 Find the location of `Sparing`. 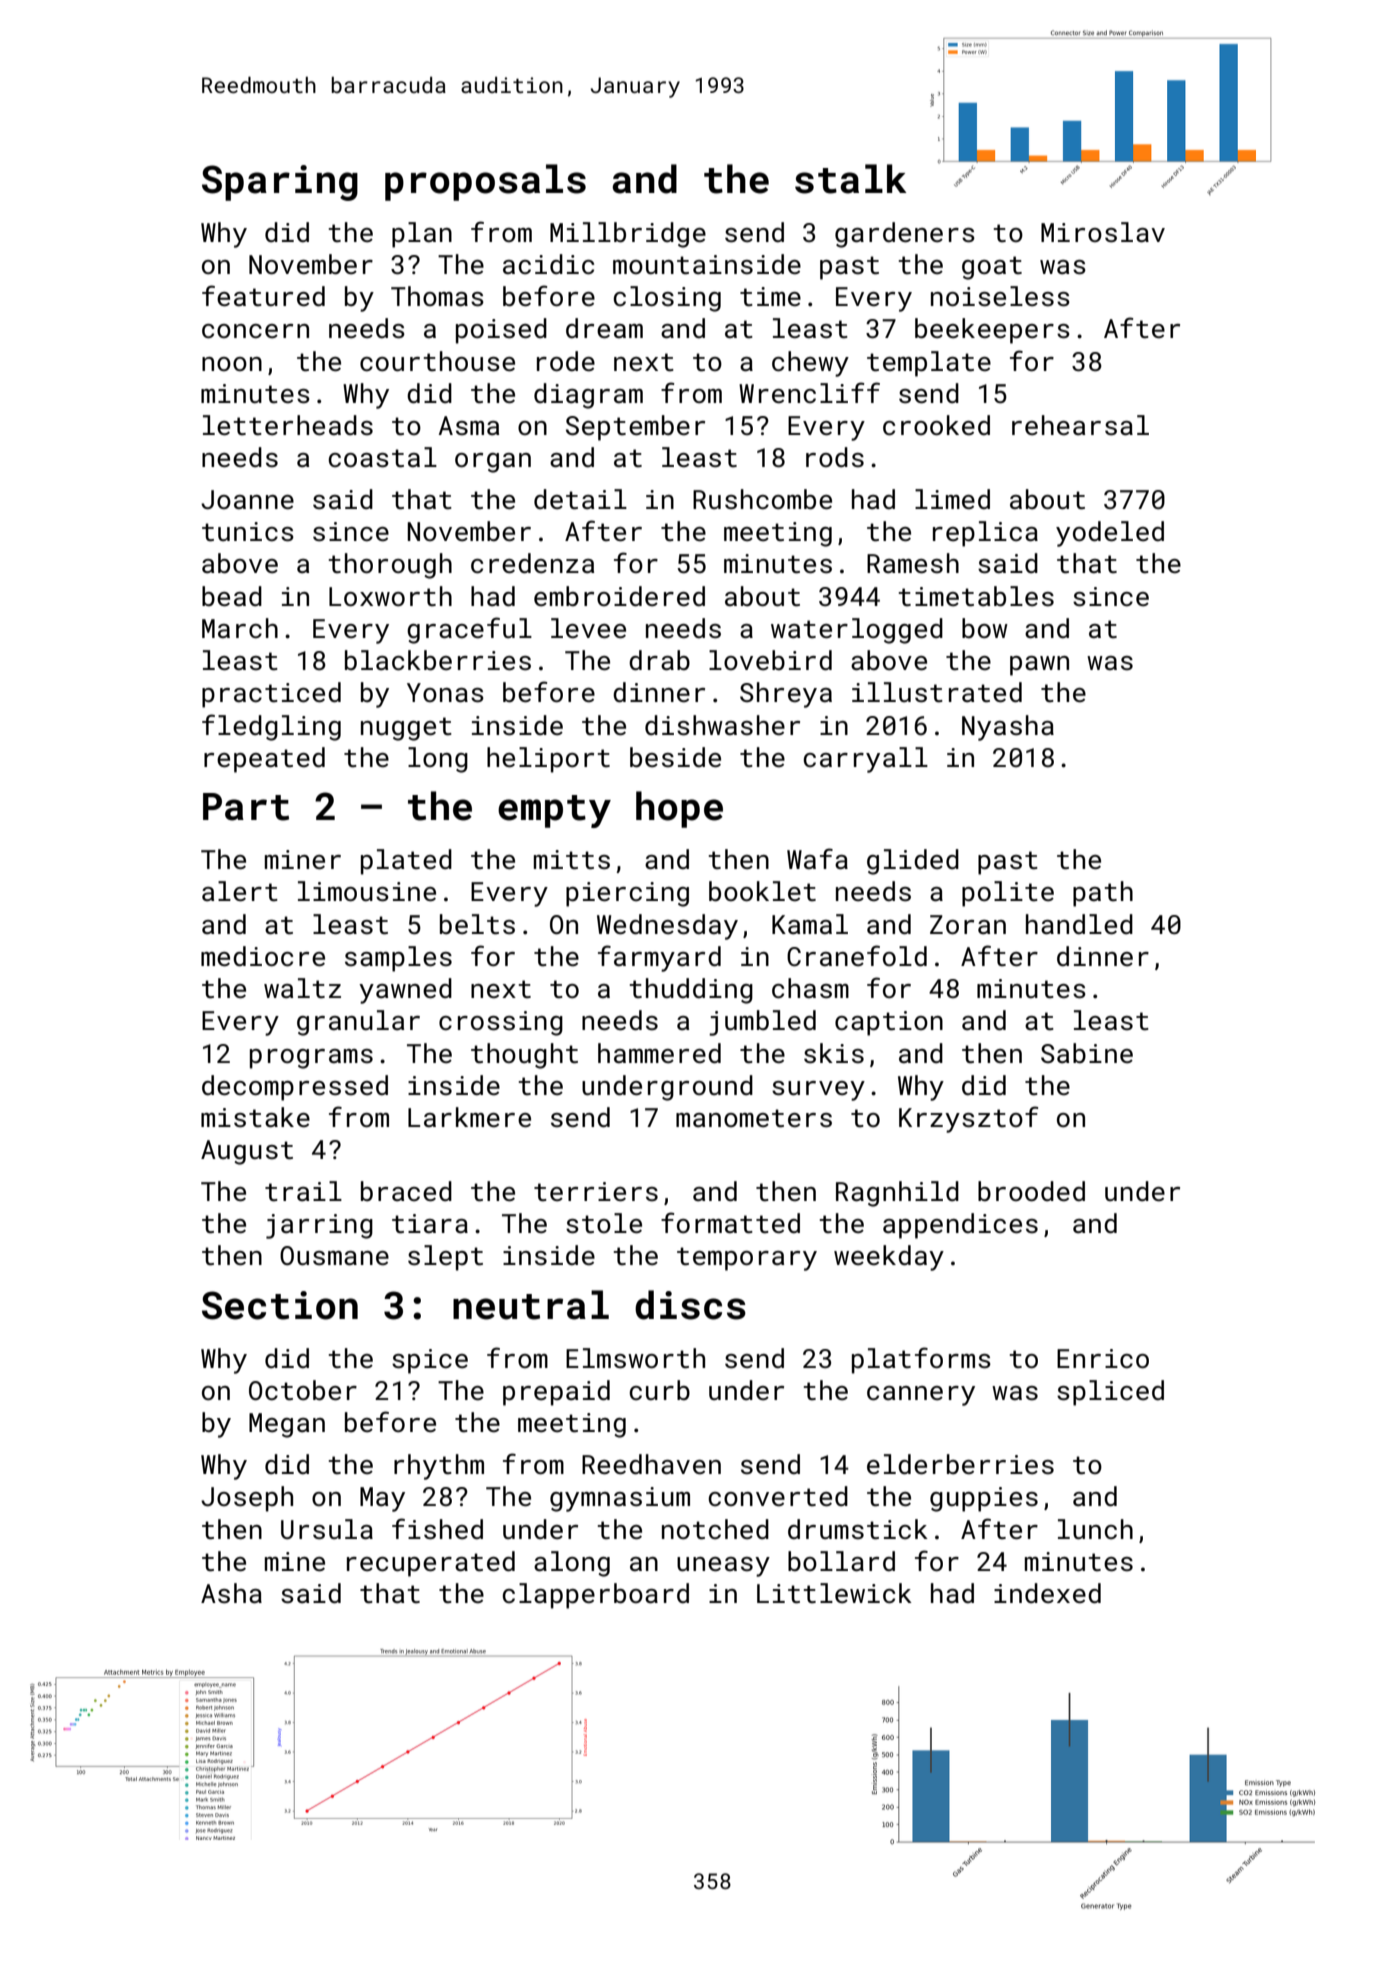

Sparing is located at coordinates (280, 183).
